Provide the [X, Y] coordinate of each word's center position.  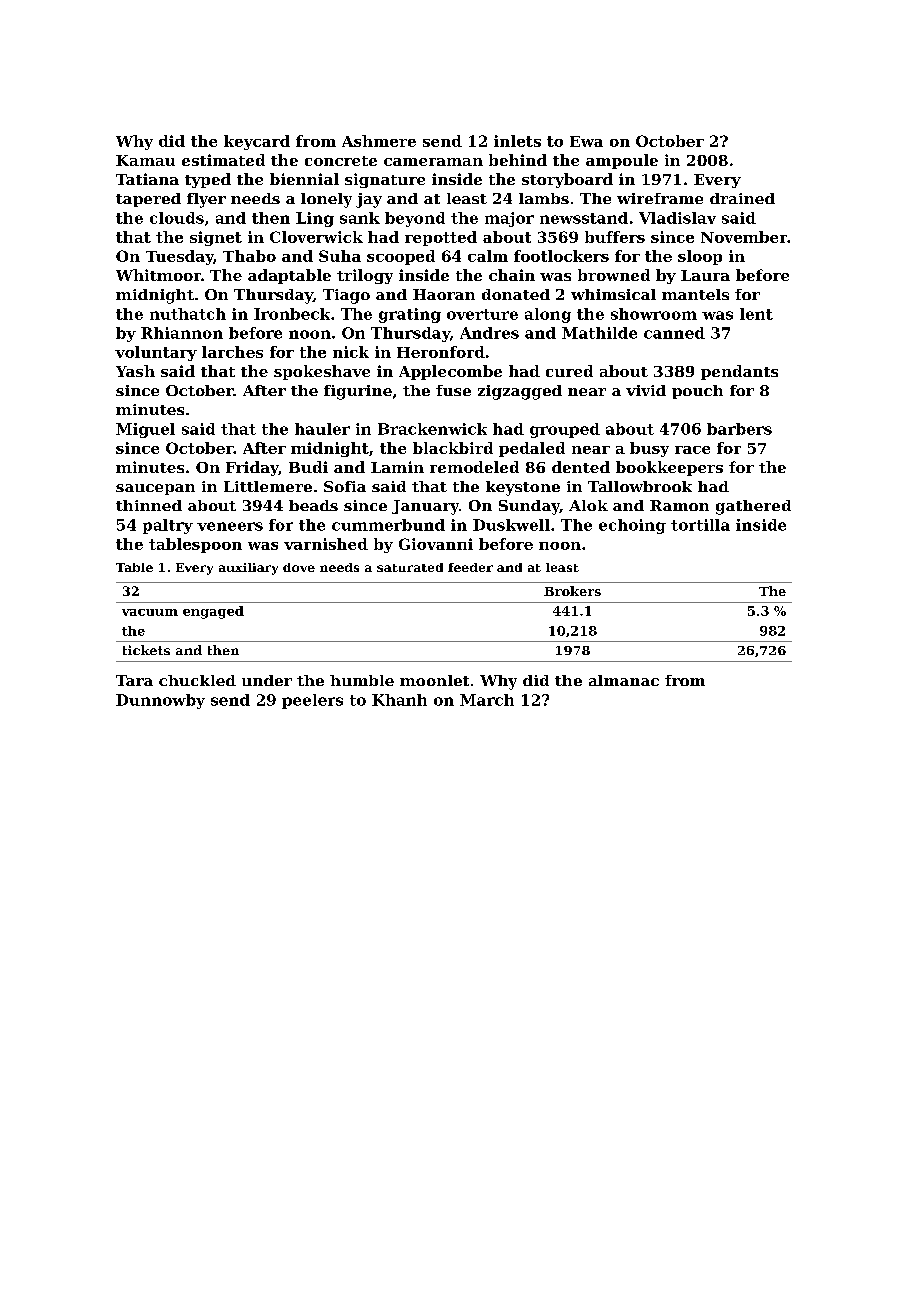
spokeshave [322, 372]
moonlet [434, 680]
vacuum [150, 612]
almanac [624, 680]
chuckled [197, 680]
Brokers [572, 591]
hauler [322, 429]
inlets [517, 141]
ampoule [622, 161]
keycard [257, 142]
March [487, 700]
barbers [739, 429]
